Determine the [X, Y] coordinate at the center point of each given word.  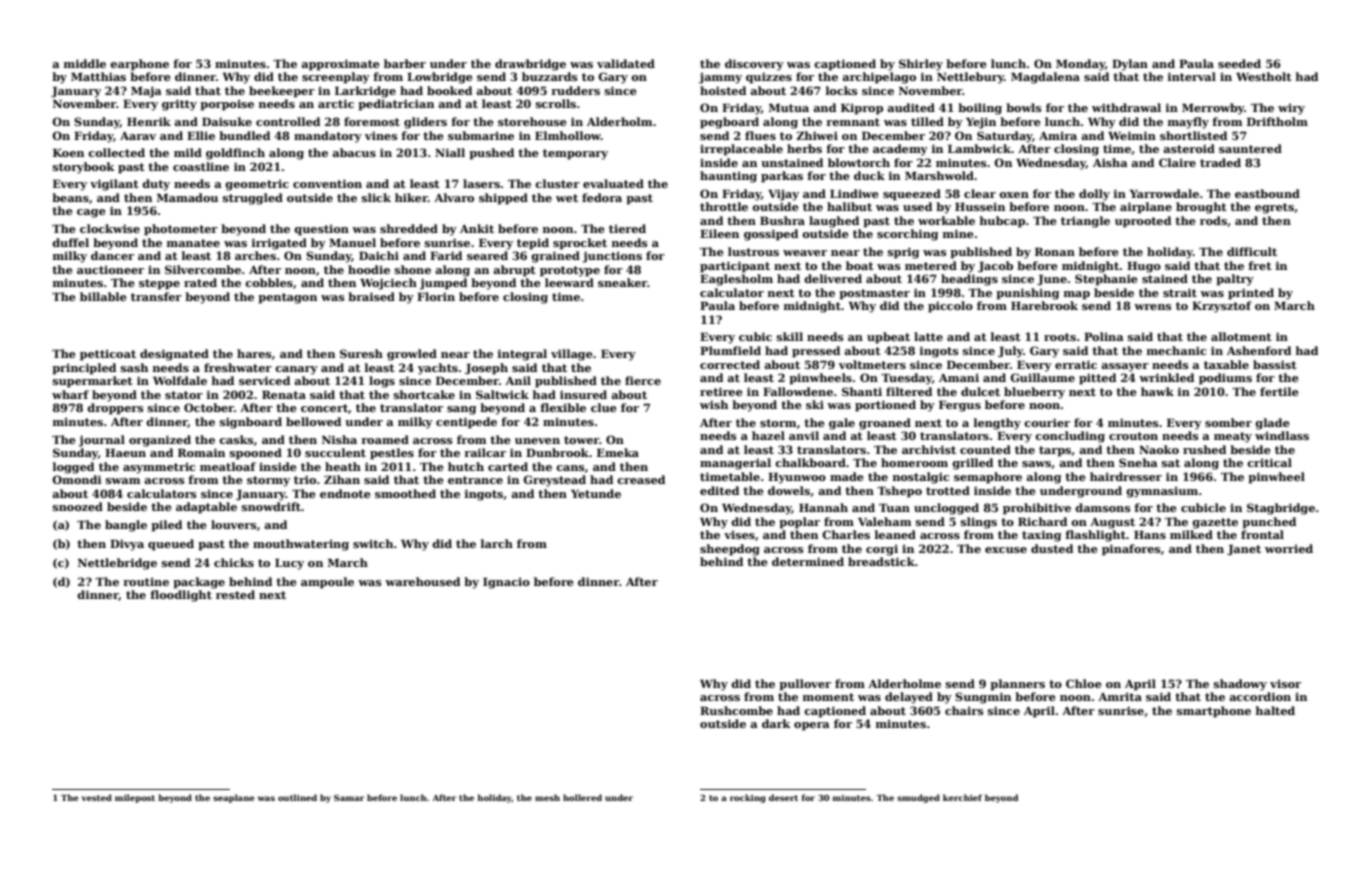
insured [583, 394]
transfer [156, 296]
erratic [1076, 364]
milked [1191, 534]
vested [97, 797]
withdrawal [1126, 107]
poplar [799, 523]
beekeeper [282, 92]
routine [146, 581]
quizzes [769, 78]
